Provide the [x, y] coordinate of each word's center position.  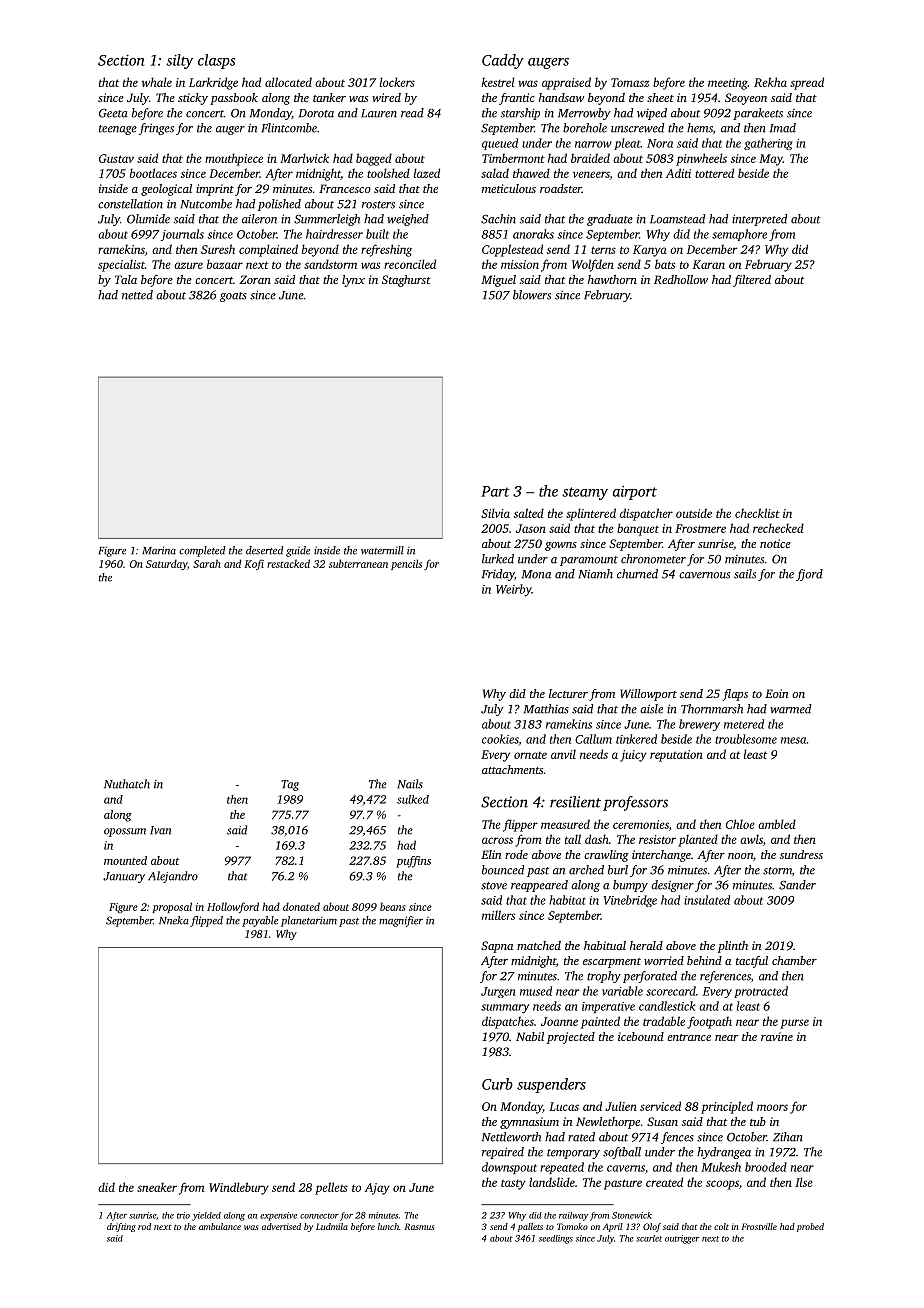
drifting [121, 1227]
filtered [752, 281]
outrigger [682, 1239]
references [725, 977]
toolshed [388, 173]
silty [179, 61]
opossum [125, 832]
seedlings [556, 1239]
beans [393, 906]
